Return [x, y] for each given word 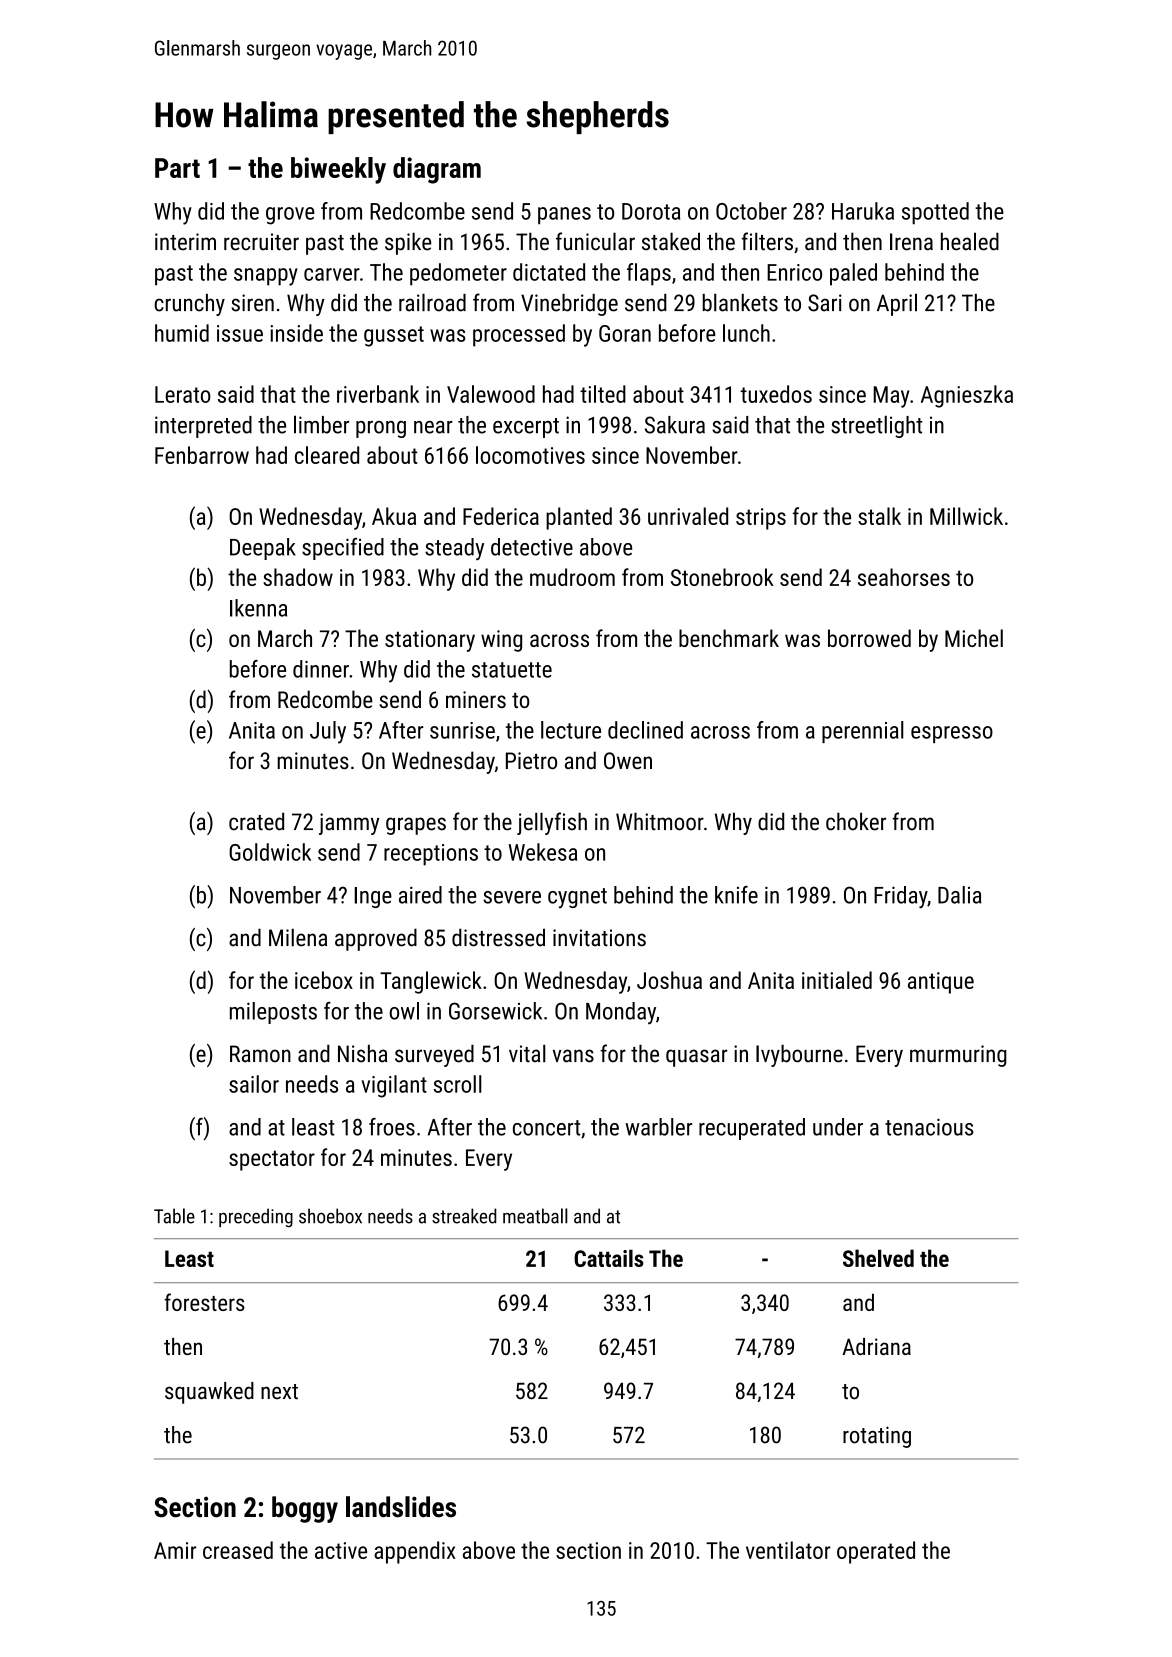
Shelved [878, 1258]
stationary [430, 641]
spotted [935, 213]
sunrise [462, 730]
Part [177, 168]
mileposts [273, 1013]
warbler [658, 1127]
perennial [863, 732]
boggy [305, 1509]
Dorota [651, 211]
